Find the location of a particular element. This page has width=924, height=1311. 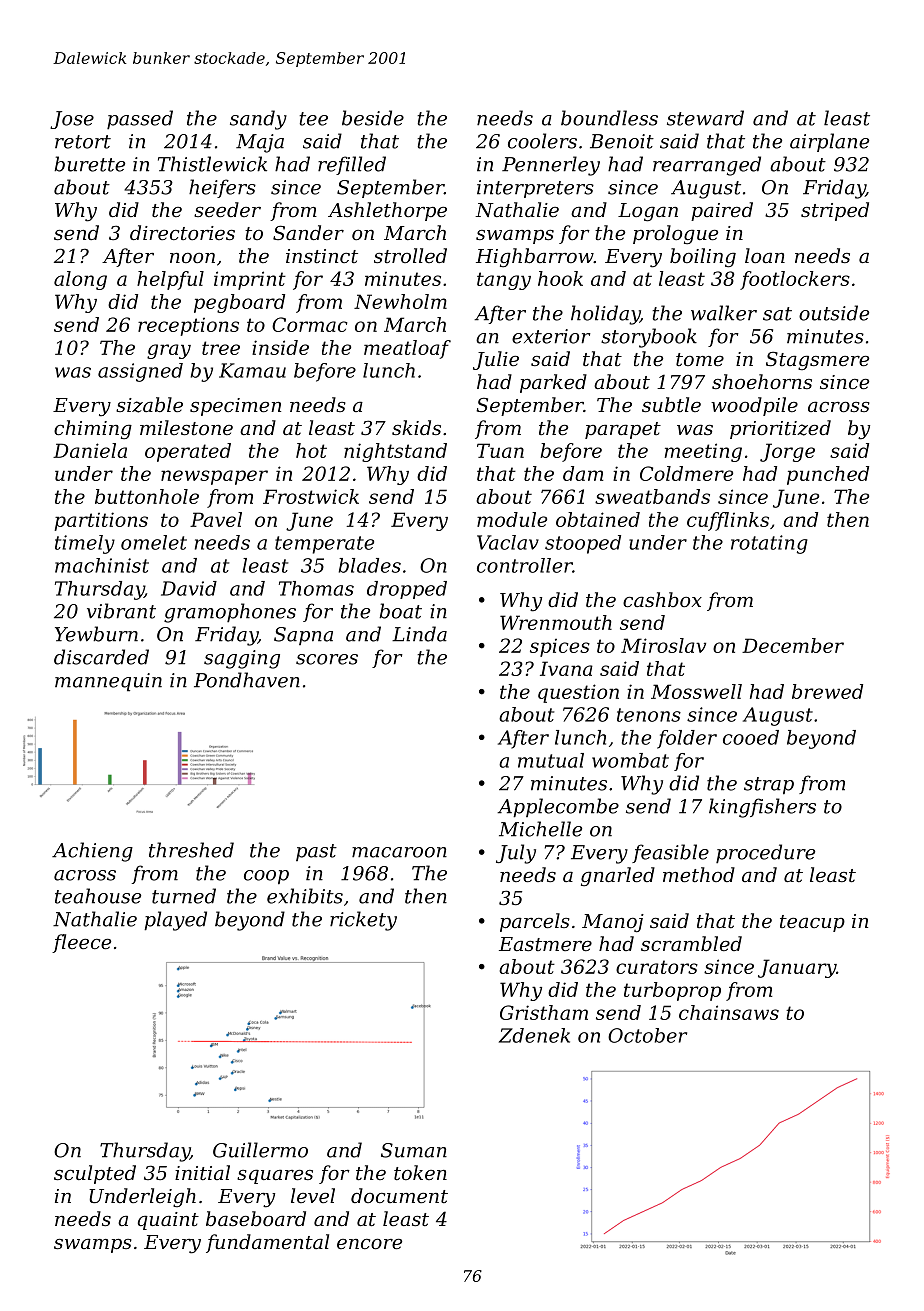

cooed is located at coordinates (751, 737).
